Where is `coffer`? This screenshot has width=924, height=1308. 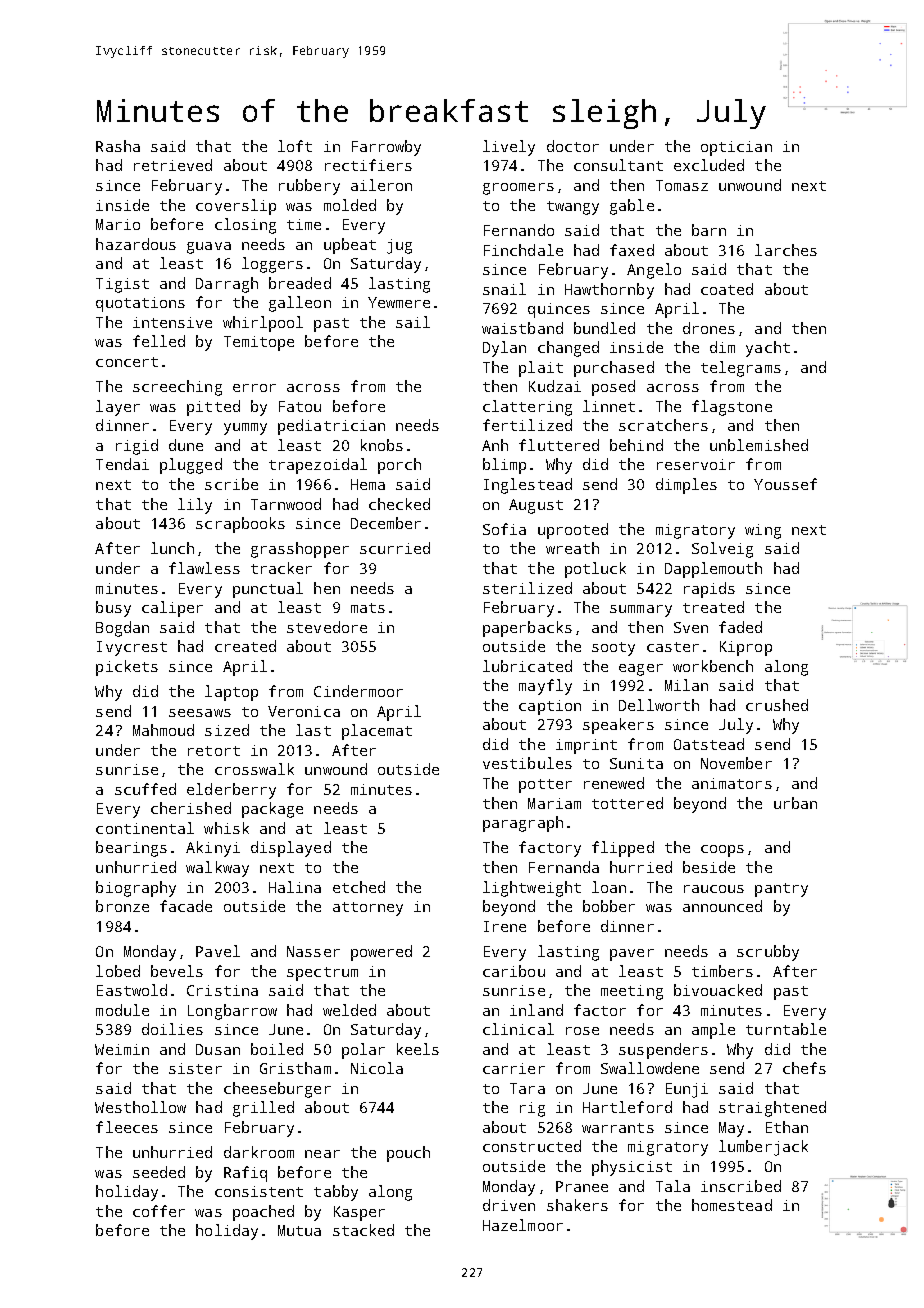 coffer is located at coordinates (159, 1211).
